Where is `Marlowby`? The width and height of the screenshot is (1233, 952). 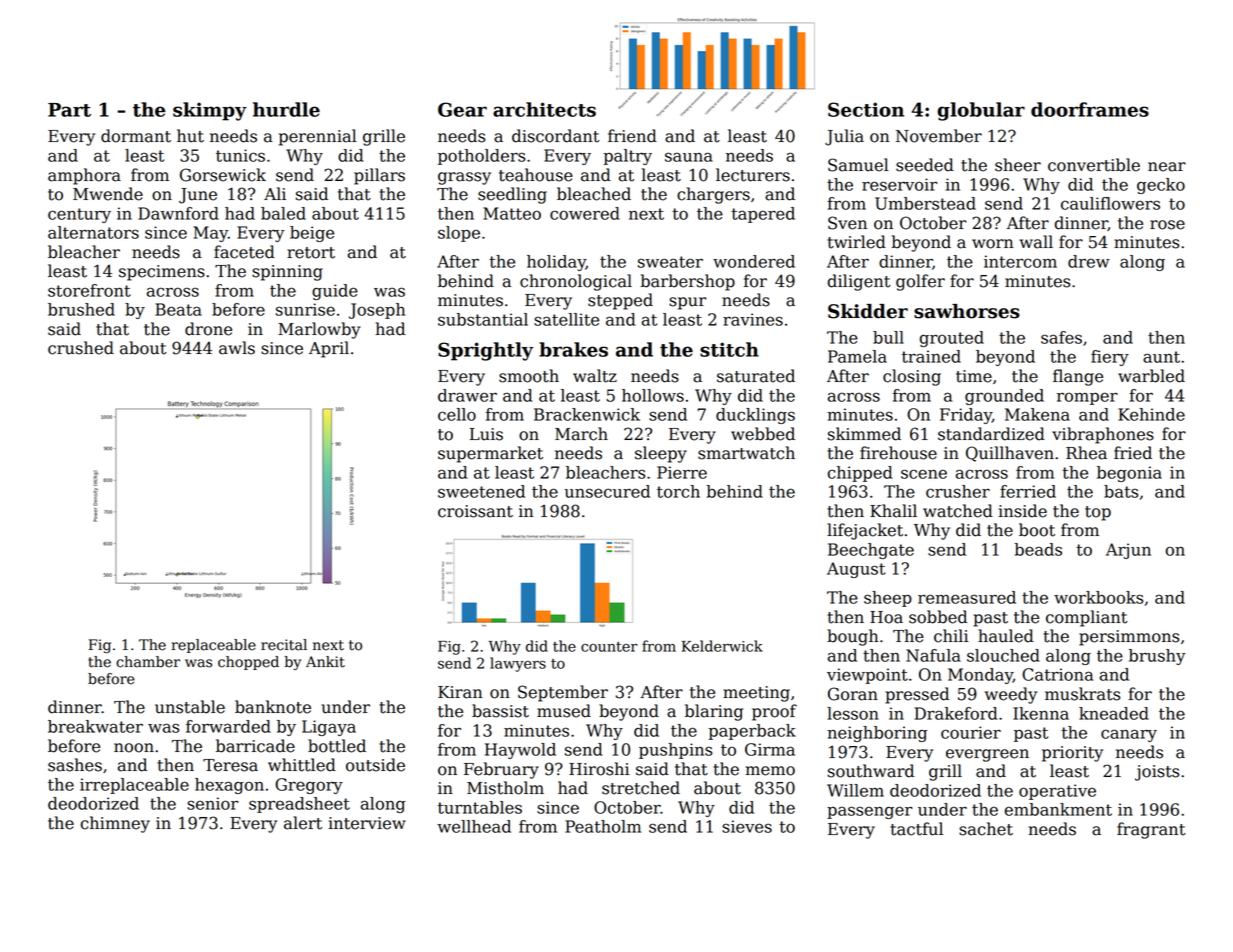 Marlowby is located at coordinates (319, 330).
